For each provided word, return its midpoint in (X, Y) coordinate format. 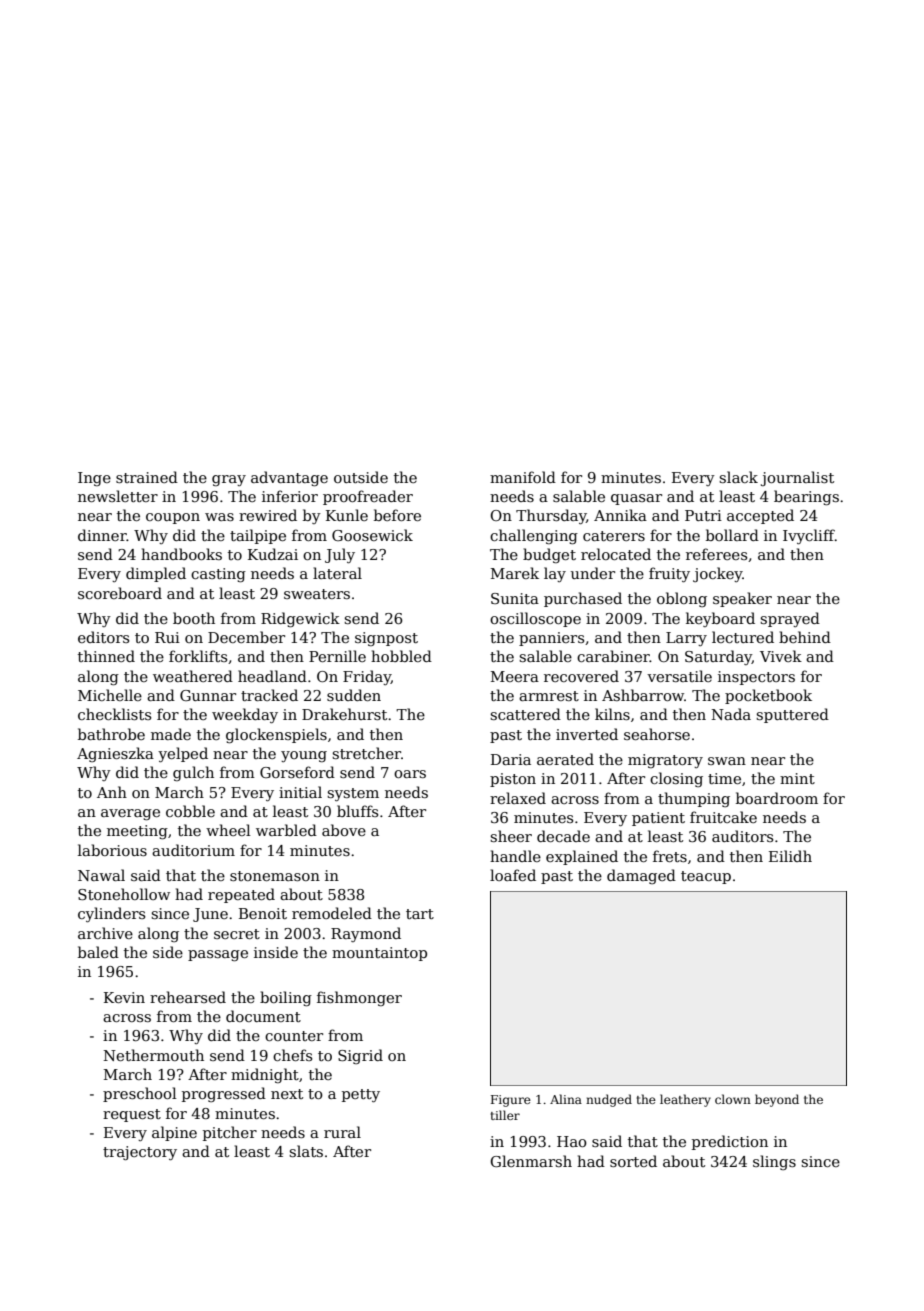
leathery (685, 1100)
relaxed (518, 798)
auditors (742, 836)
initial (300, 792)
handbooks (181, 554)
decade (563, 836)
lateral (337, 573)
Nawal (101, 875)
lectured (743, 637)
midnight (265, 1075)
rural (342, 1132)
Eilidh (790, 856)
